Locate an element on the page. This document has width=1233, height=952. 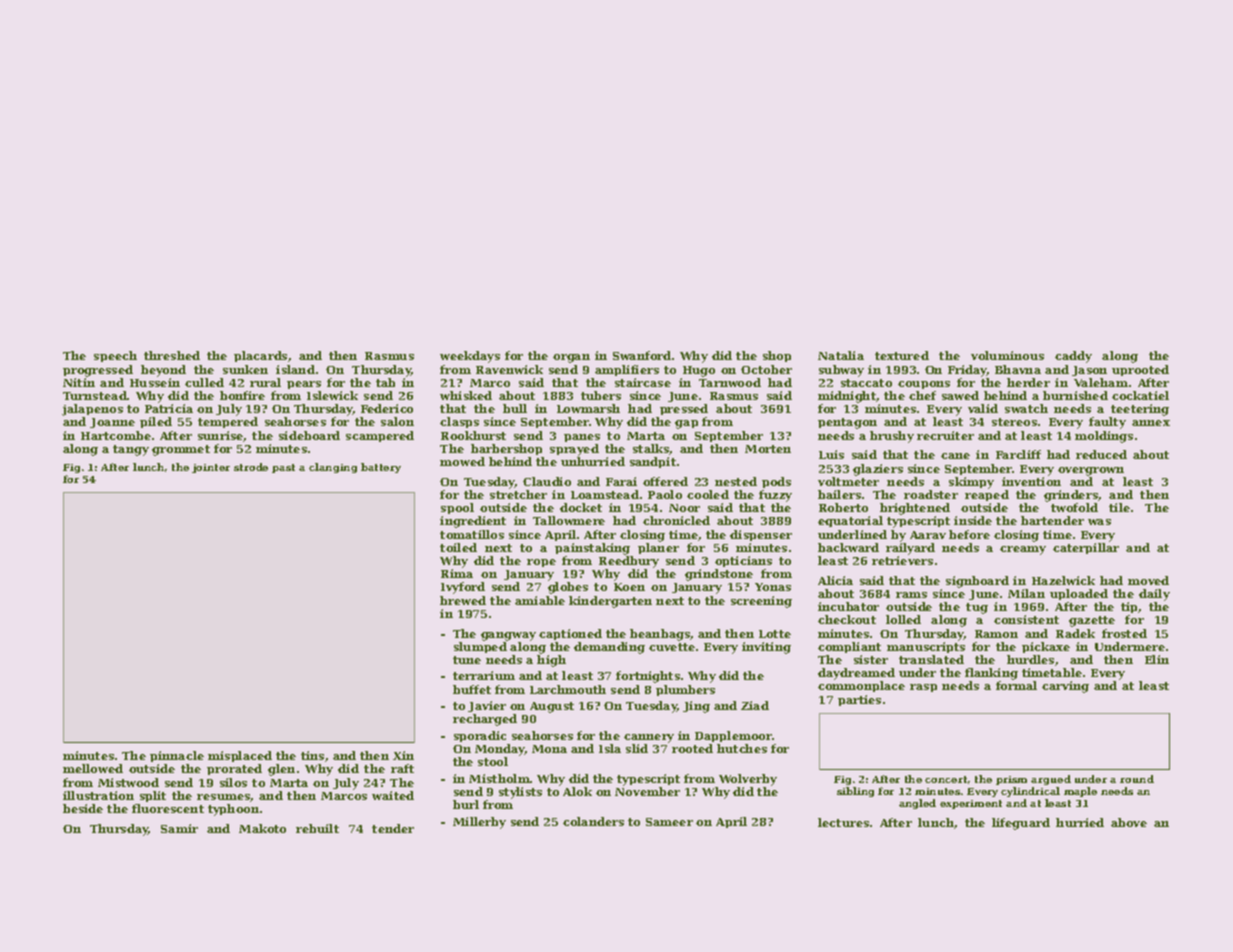
pinnacle is located at coordinates (177, 756).
